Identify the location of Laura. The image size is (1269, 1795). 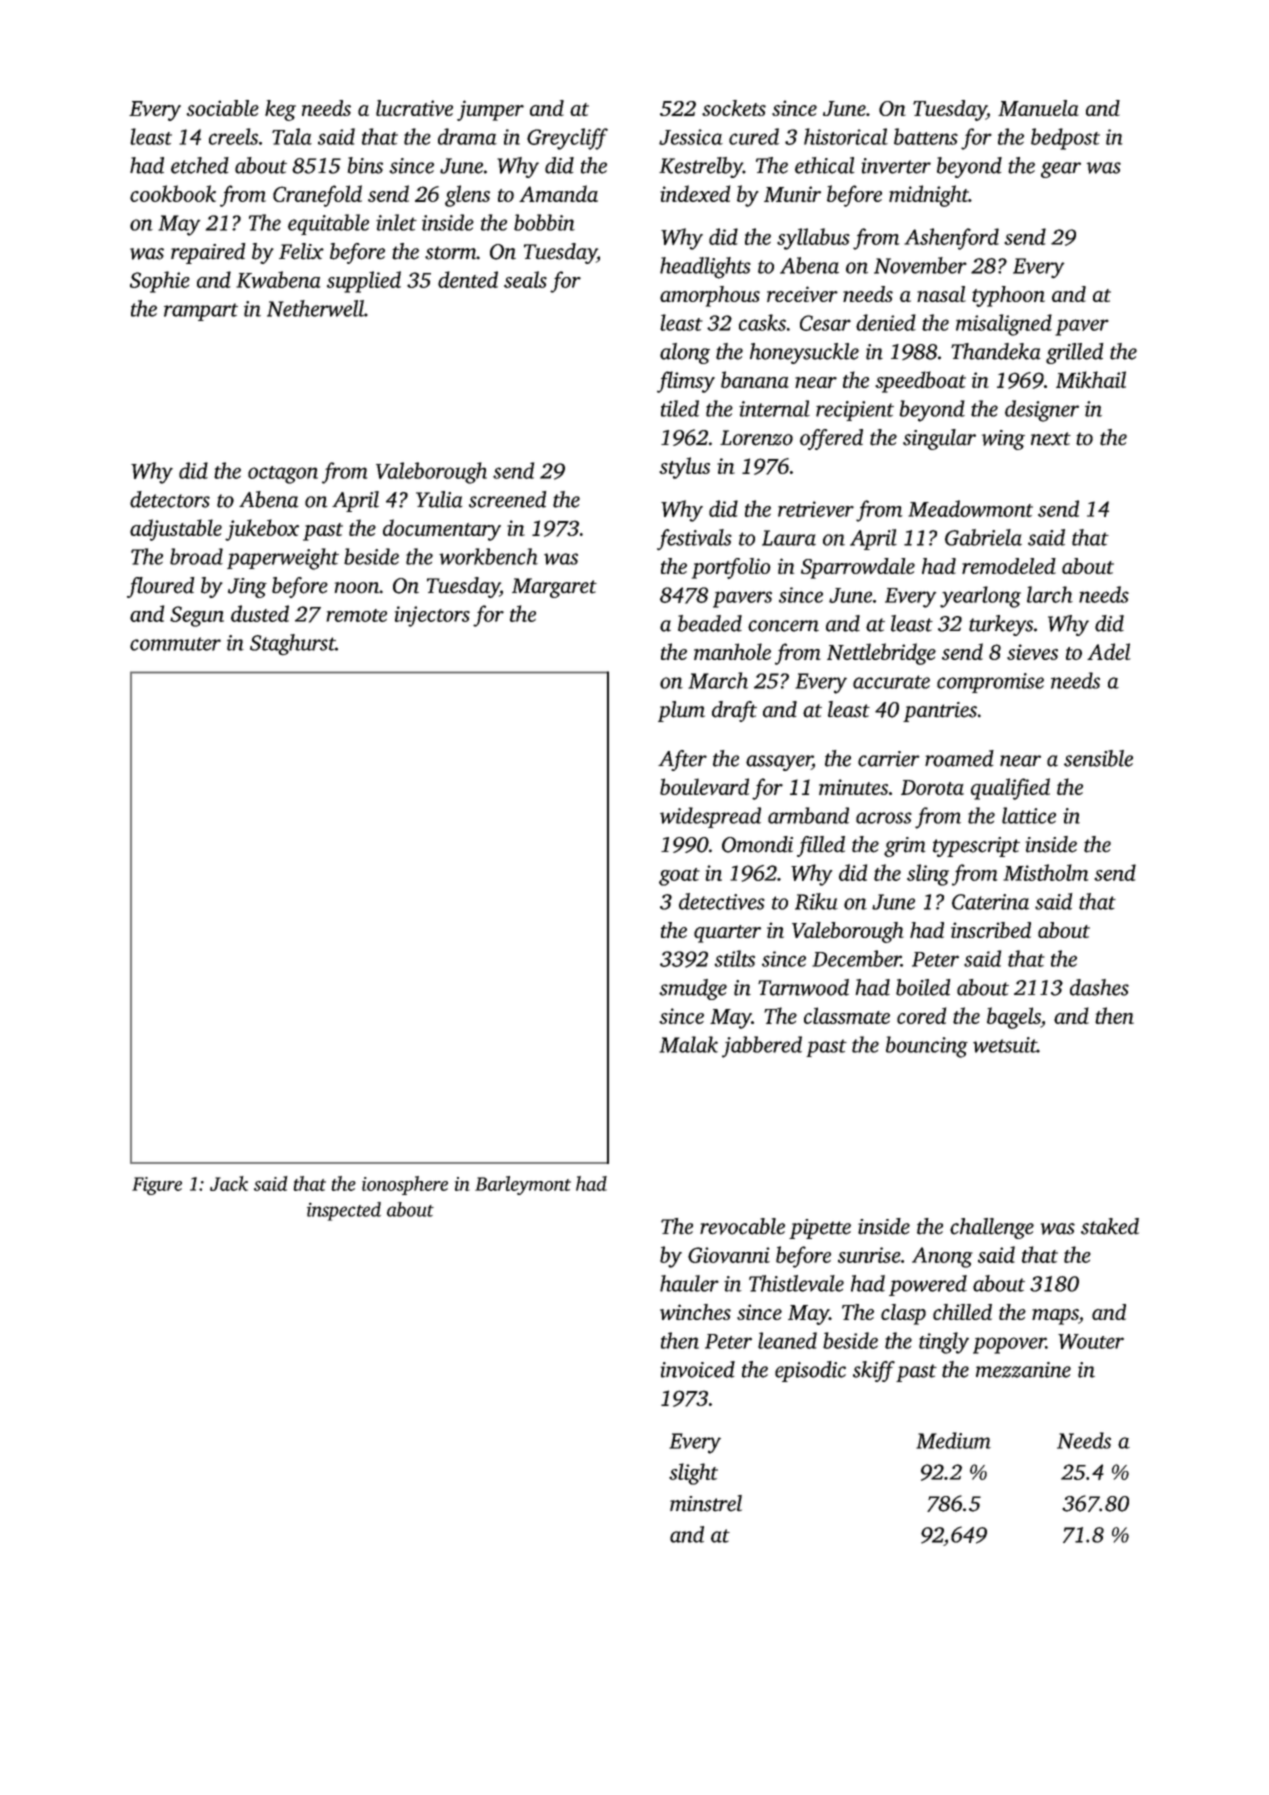
(789, 538).
